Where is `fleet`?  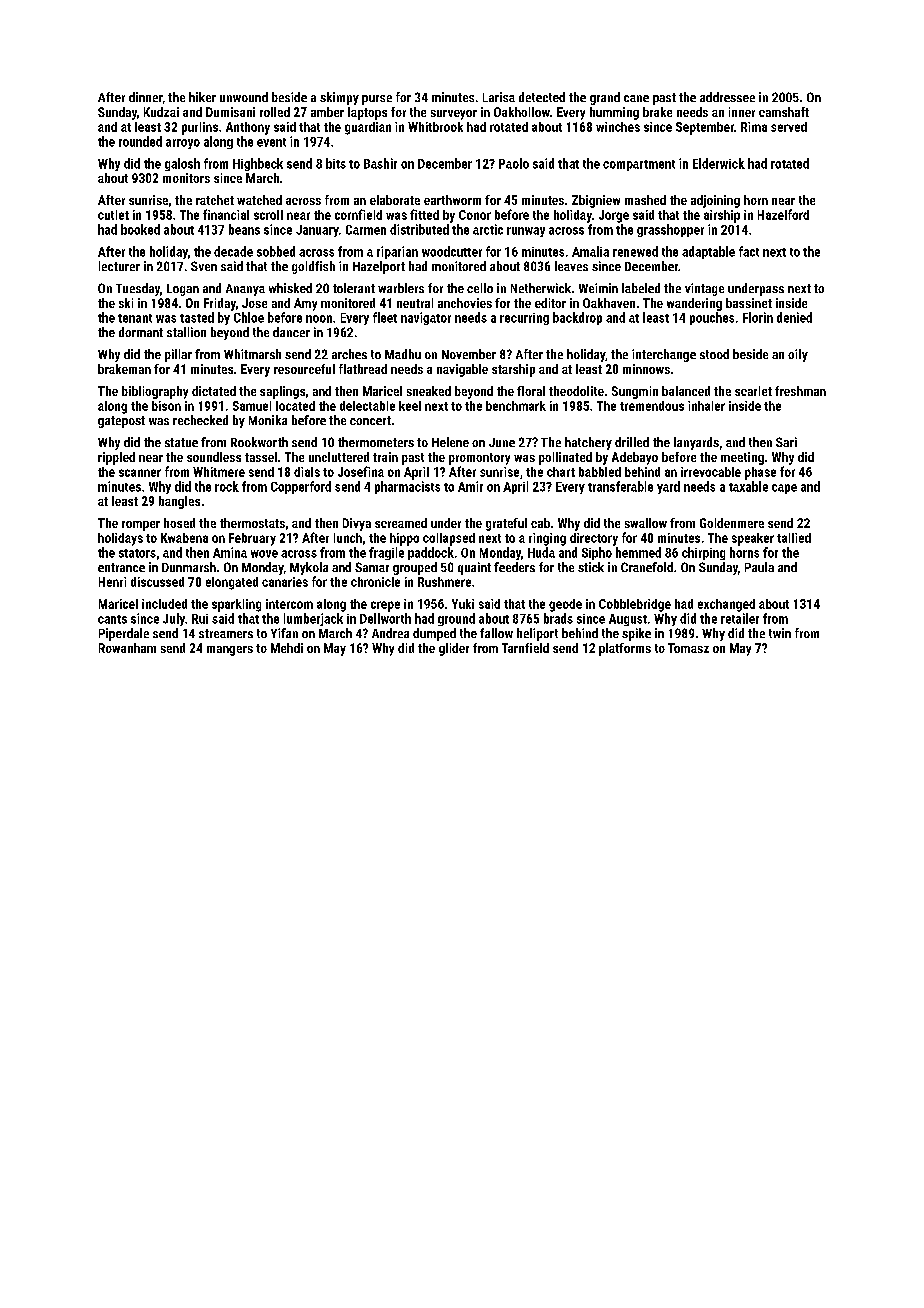
fleet is located at coordinates (385, 317).
